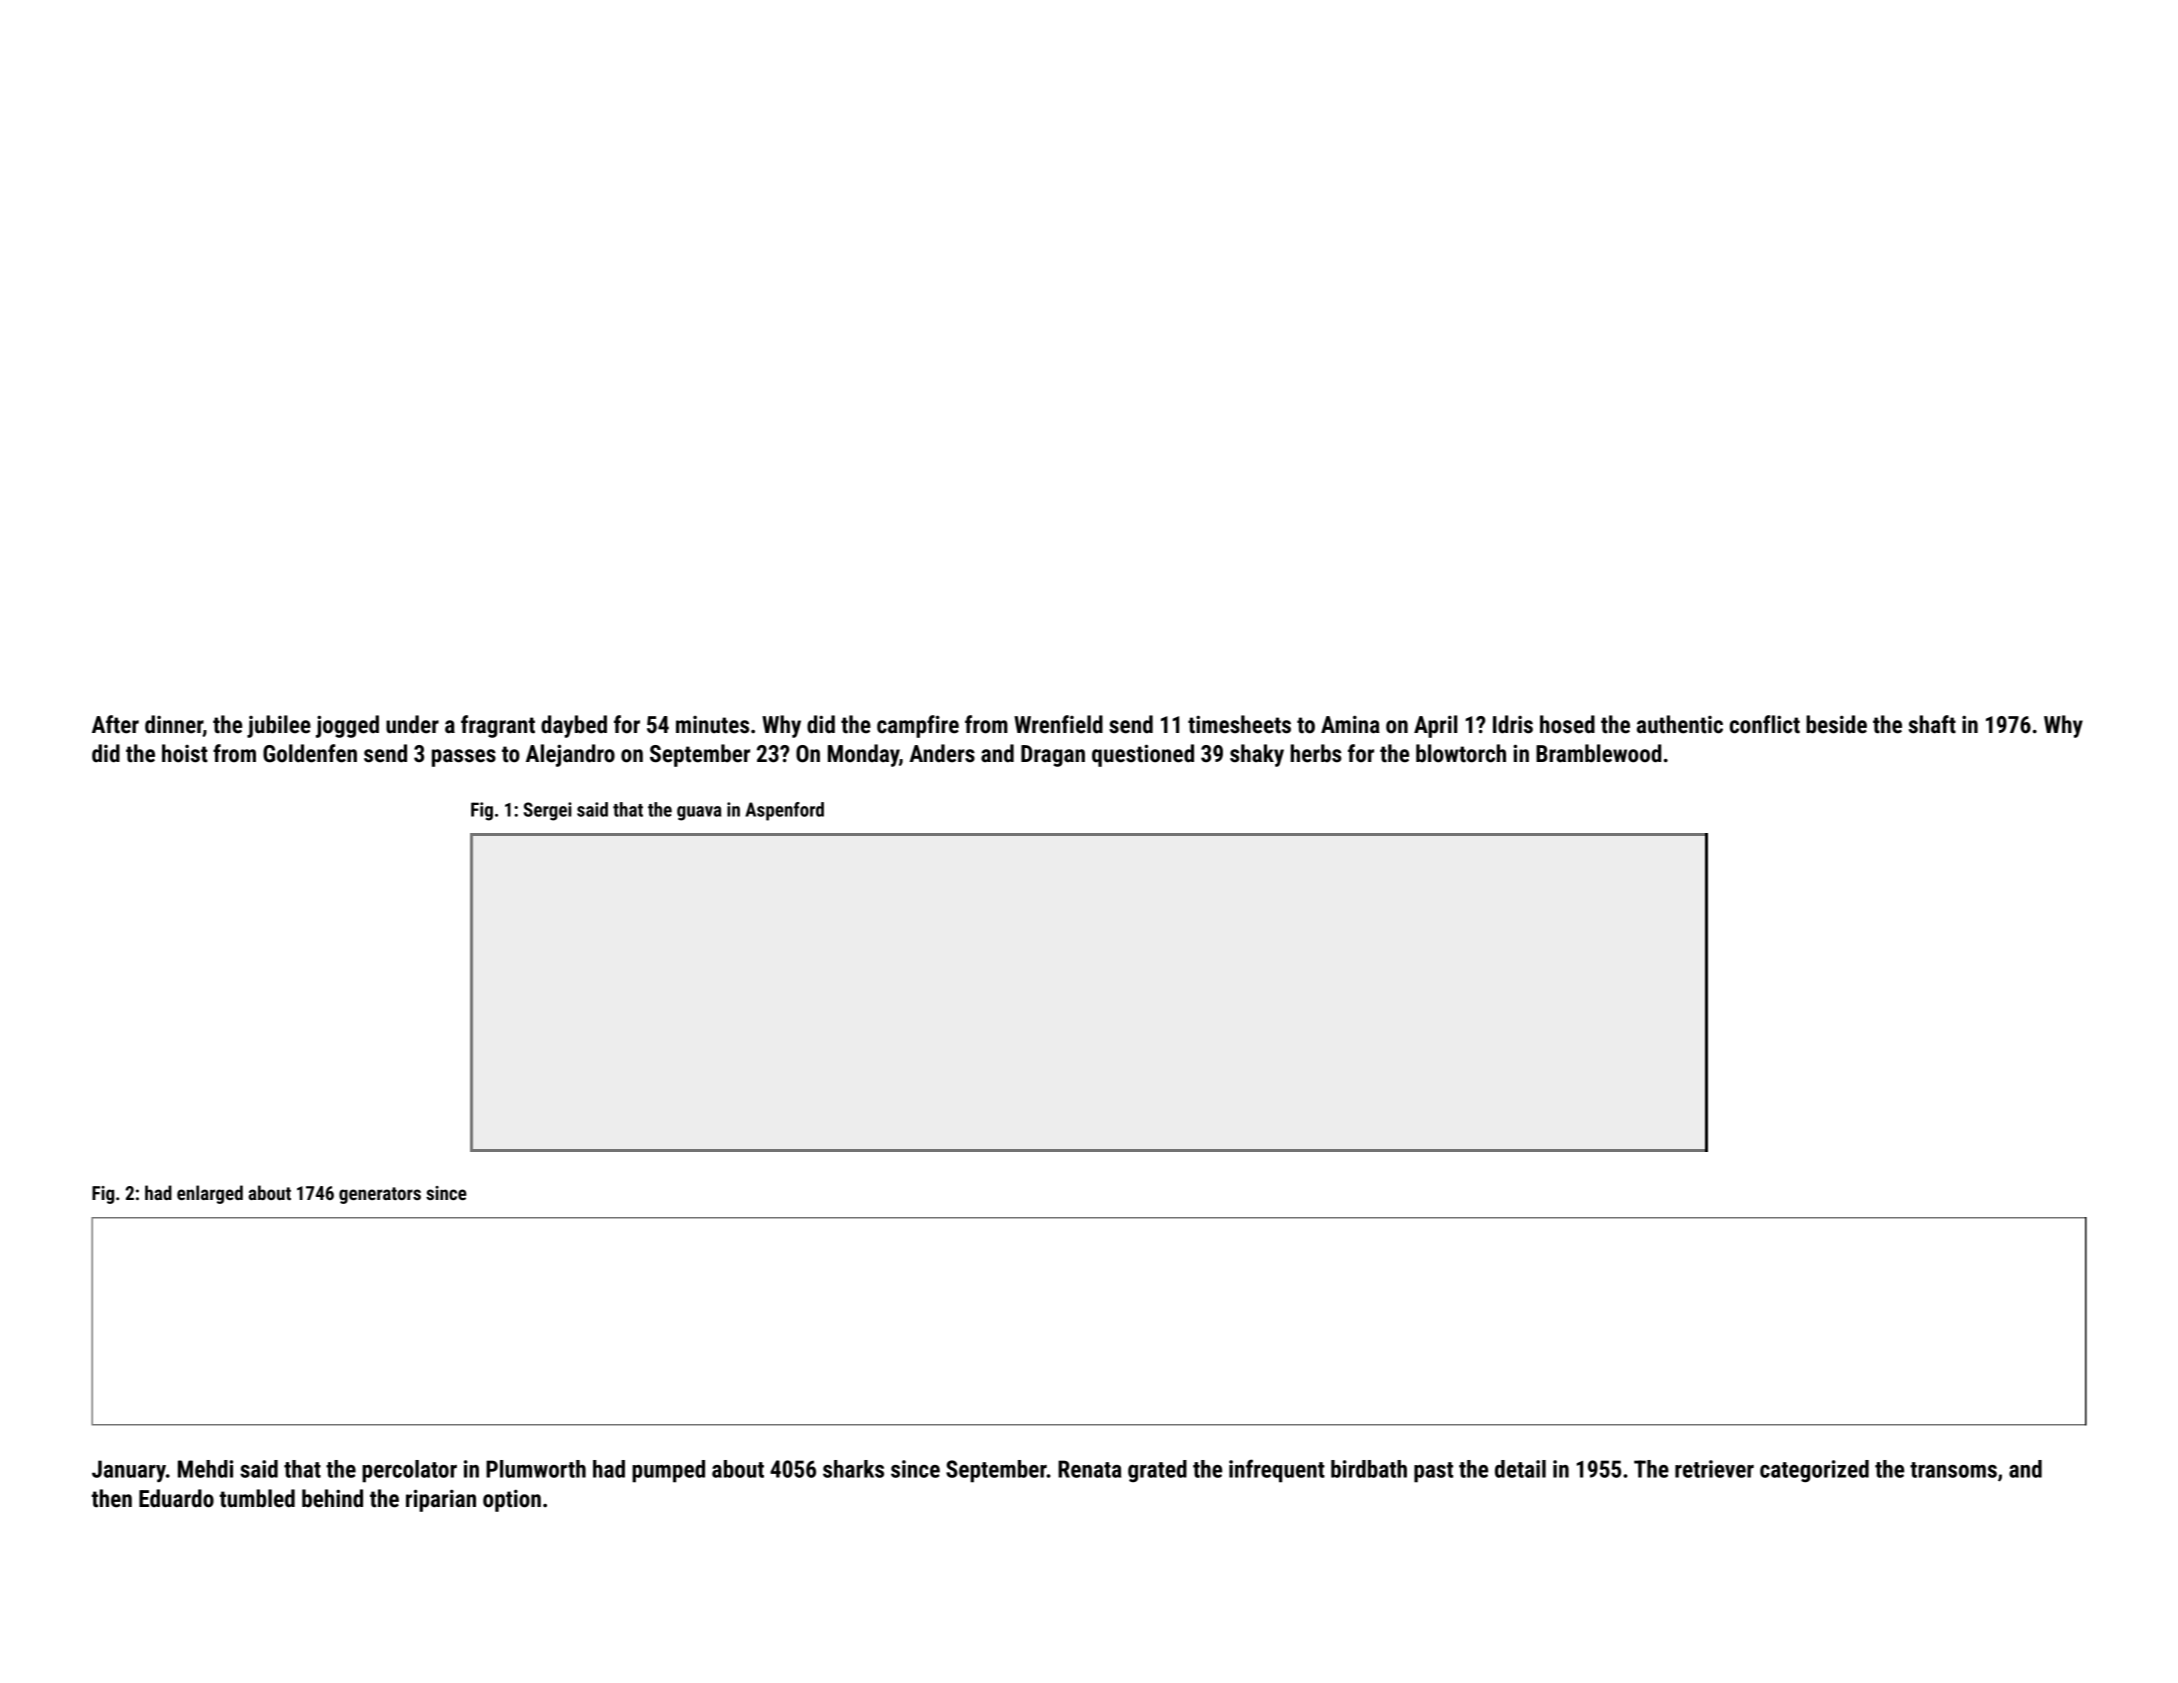 The height and width of the screenshot is (1683, 2178). Describe the element at coordinates (1520, 1469) in the screenshot. I see `detail` at that location.
